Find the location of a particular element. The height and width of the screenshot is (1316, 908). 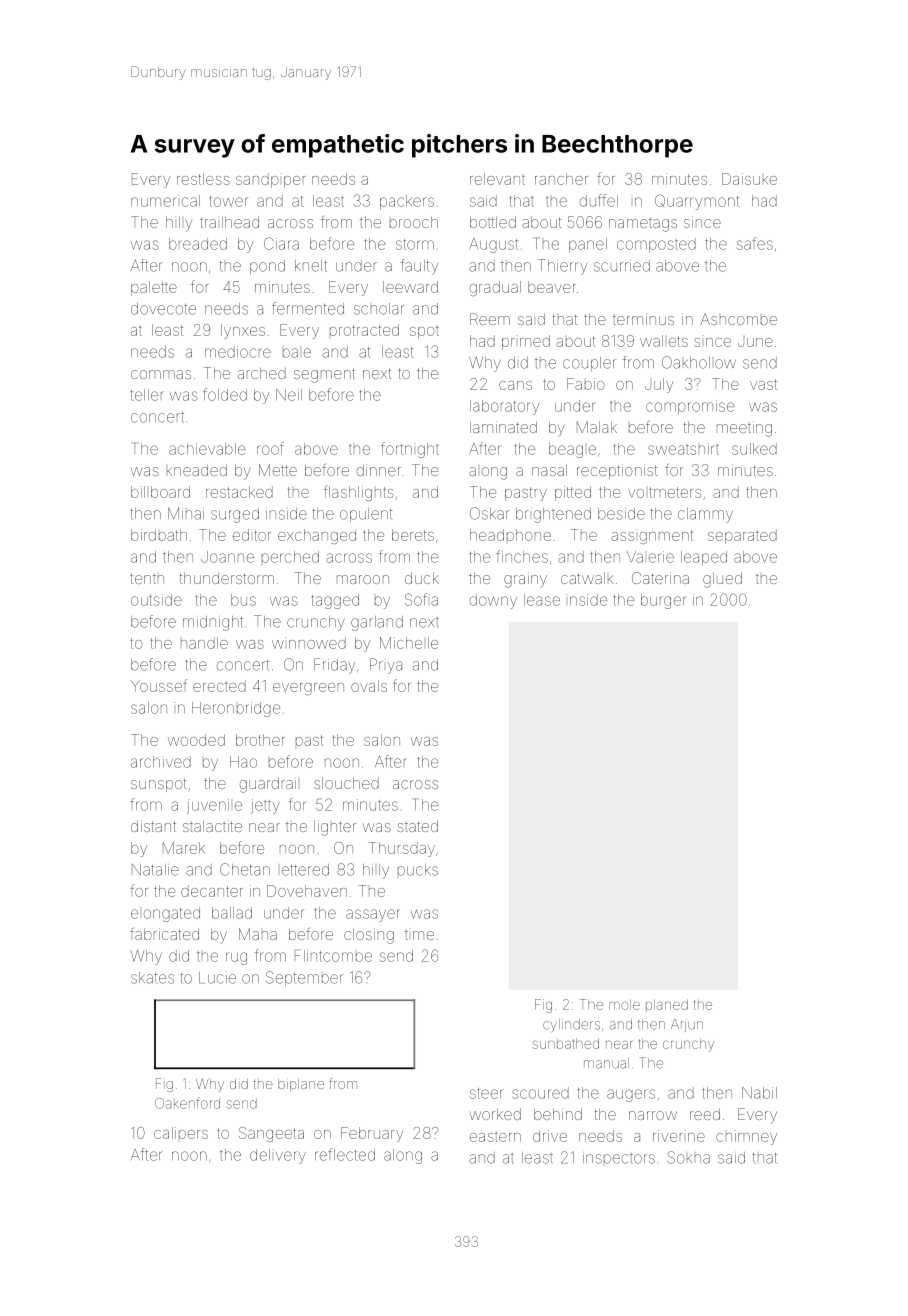

restless is located at coordinates (203, 179).
